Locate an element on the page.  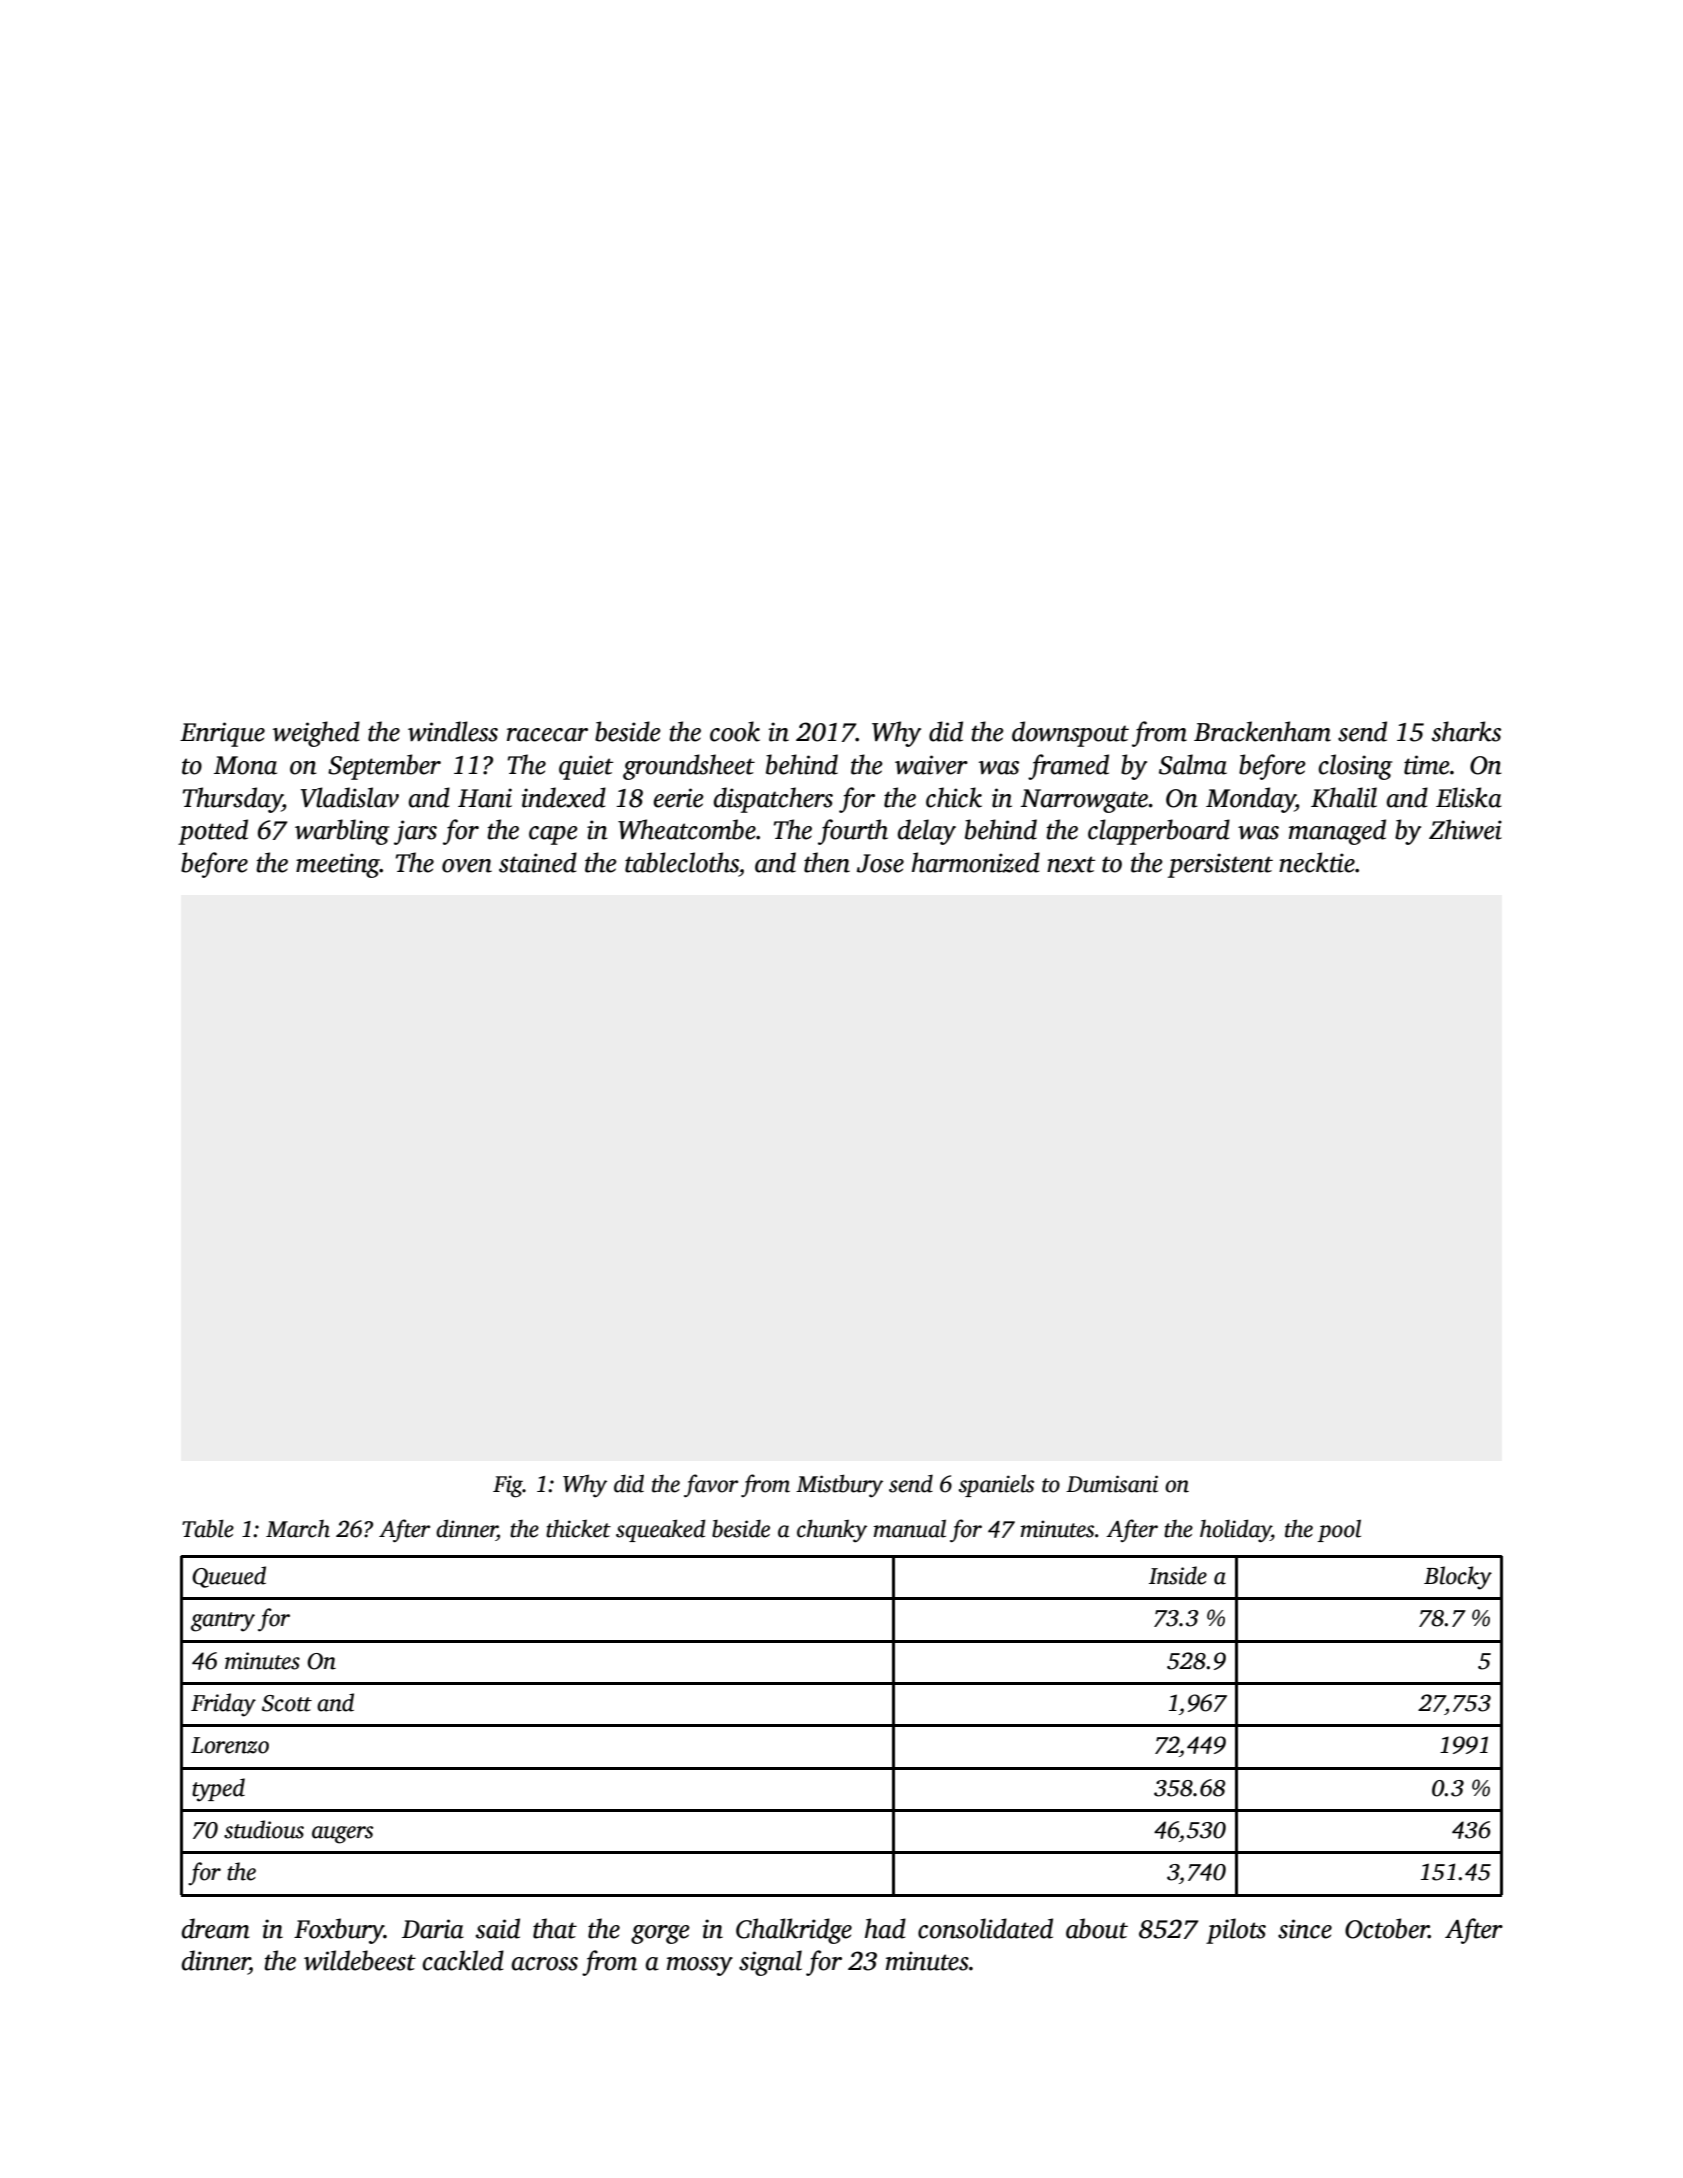
augers is located at coordinates (342, 1835).
